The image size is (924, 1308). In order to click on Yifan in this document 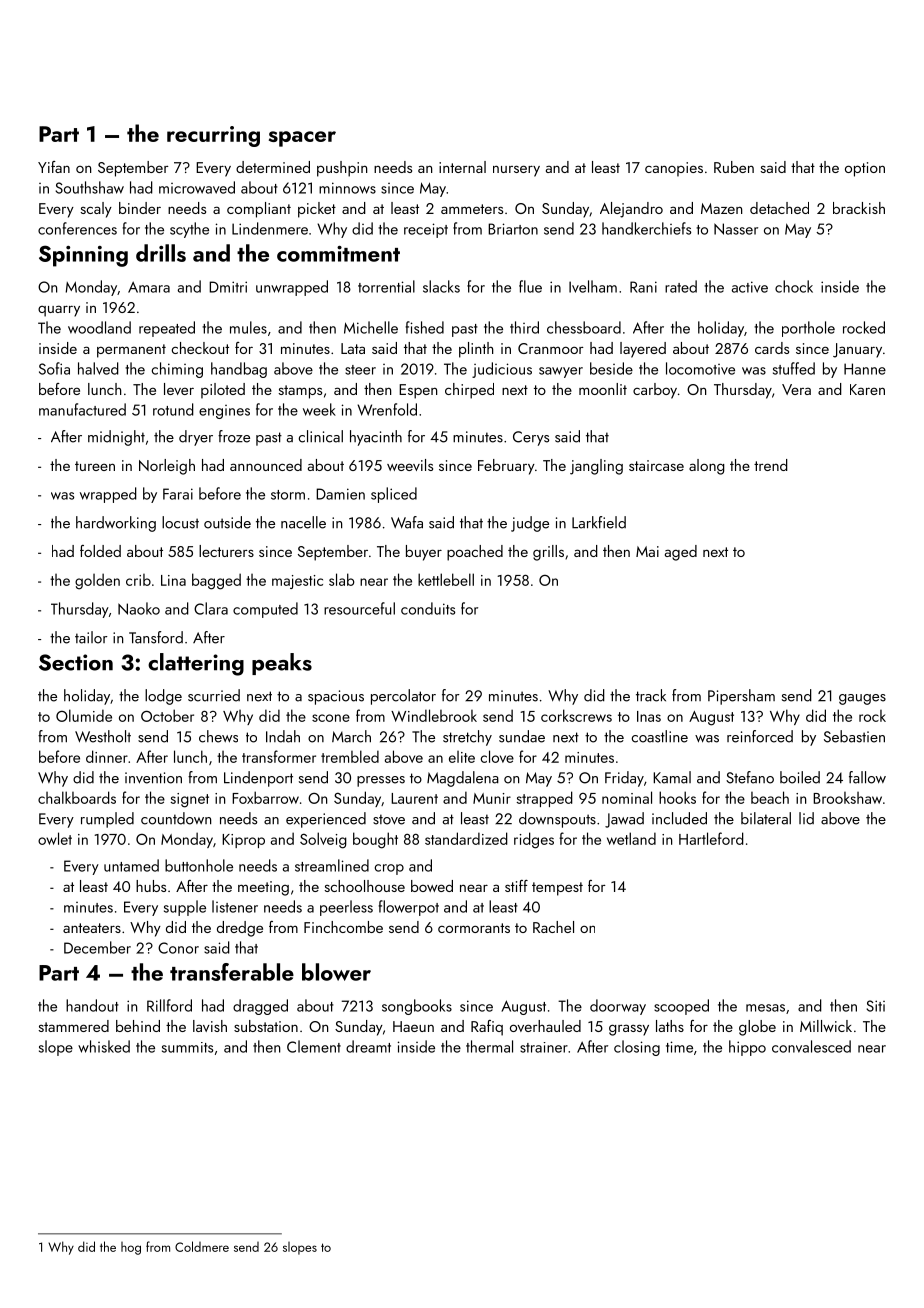, I will do `click(54, 167)`.
